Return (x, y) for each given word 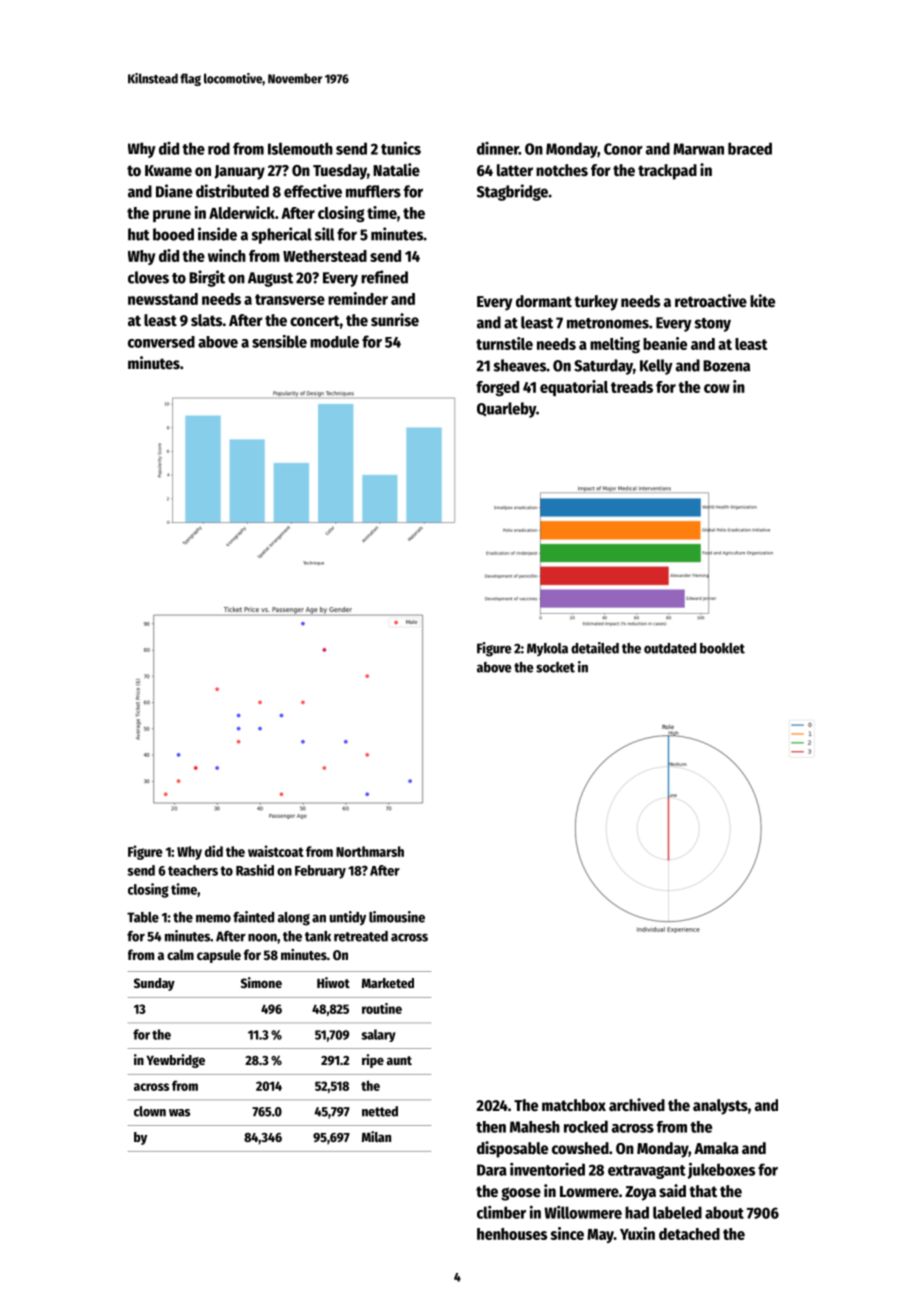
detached (689, 1234)
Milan (376, 1136)
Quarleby (506, 410)
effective (313, 191)
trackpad (667, 172)
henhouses (512, 1234)
